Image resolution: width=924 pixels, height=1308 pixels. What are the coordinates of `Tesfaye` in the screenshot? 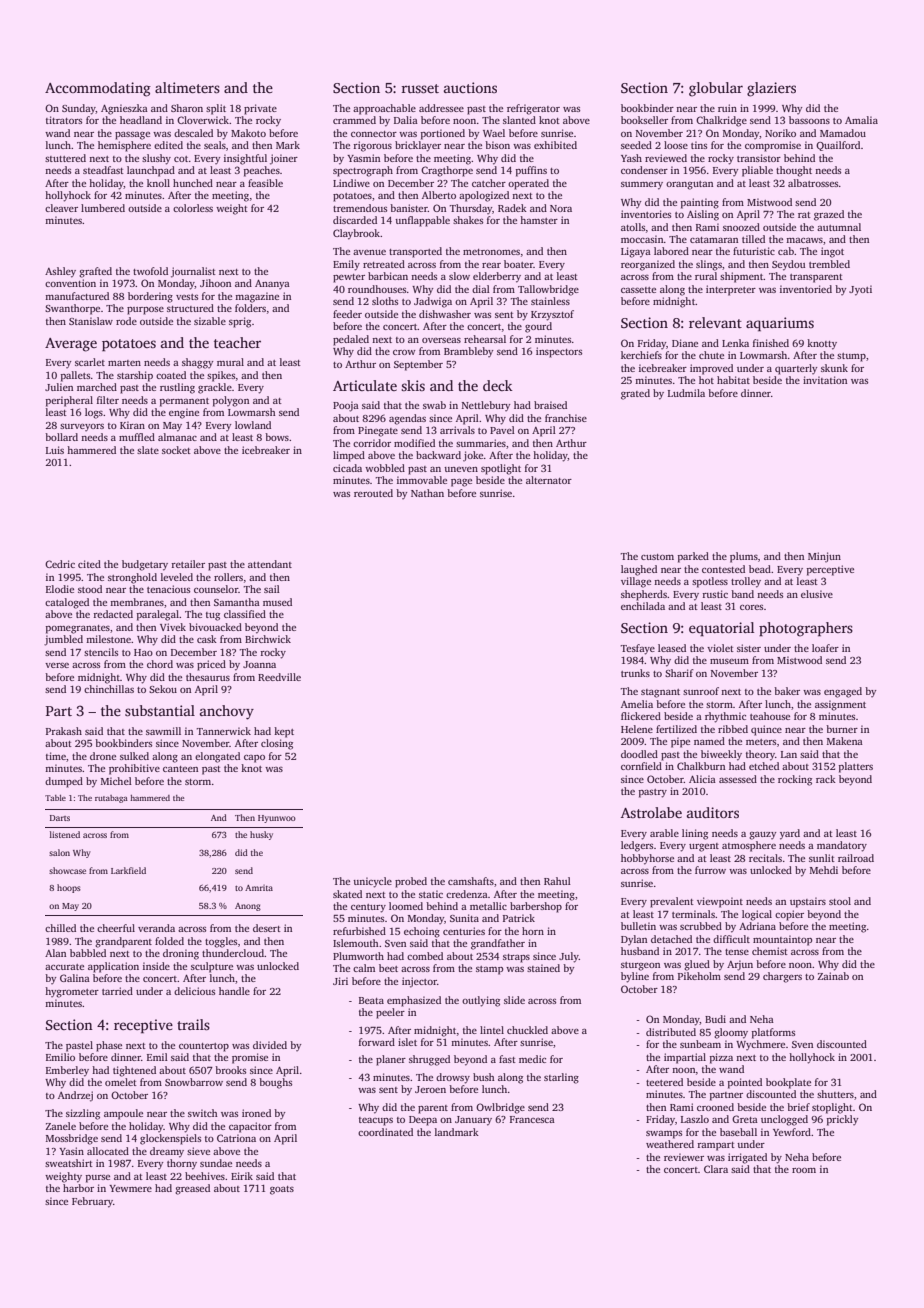 It's located at (637, 649).
